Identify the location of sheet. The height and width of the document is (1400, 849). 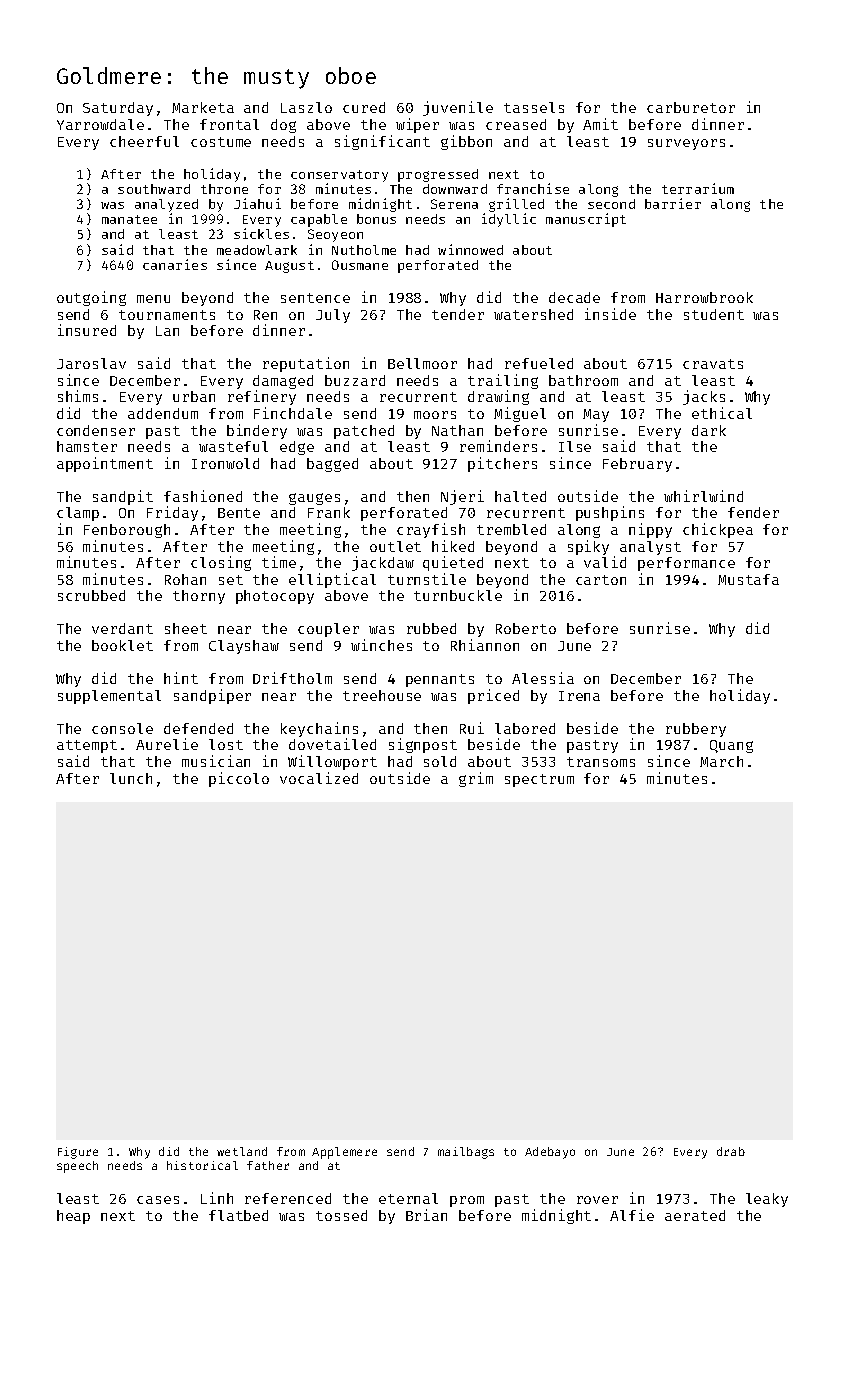
(186, 628).
